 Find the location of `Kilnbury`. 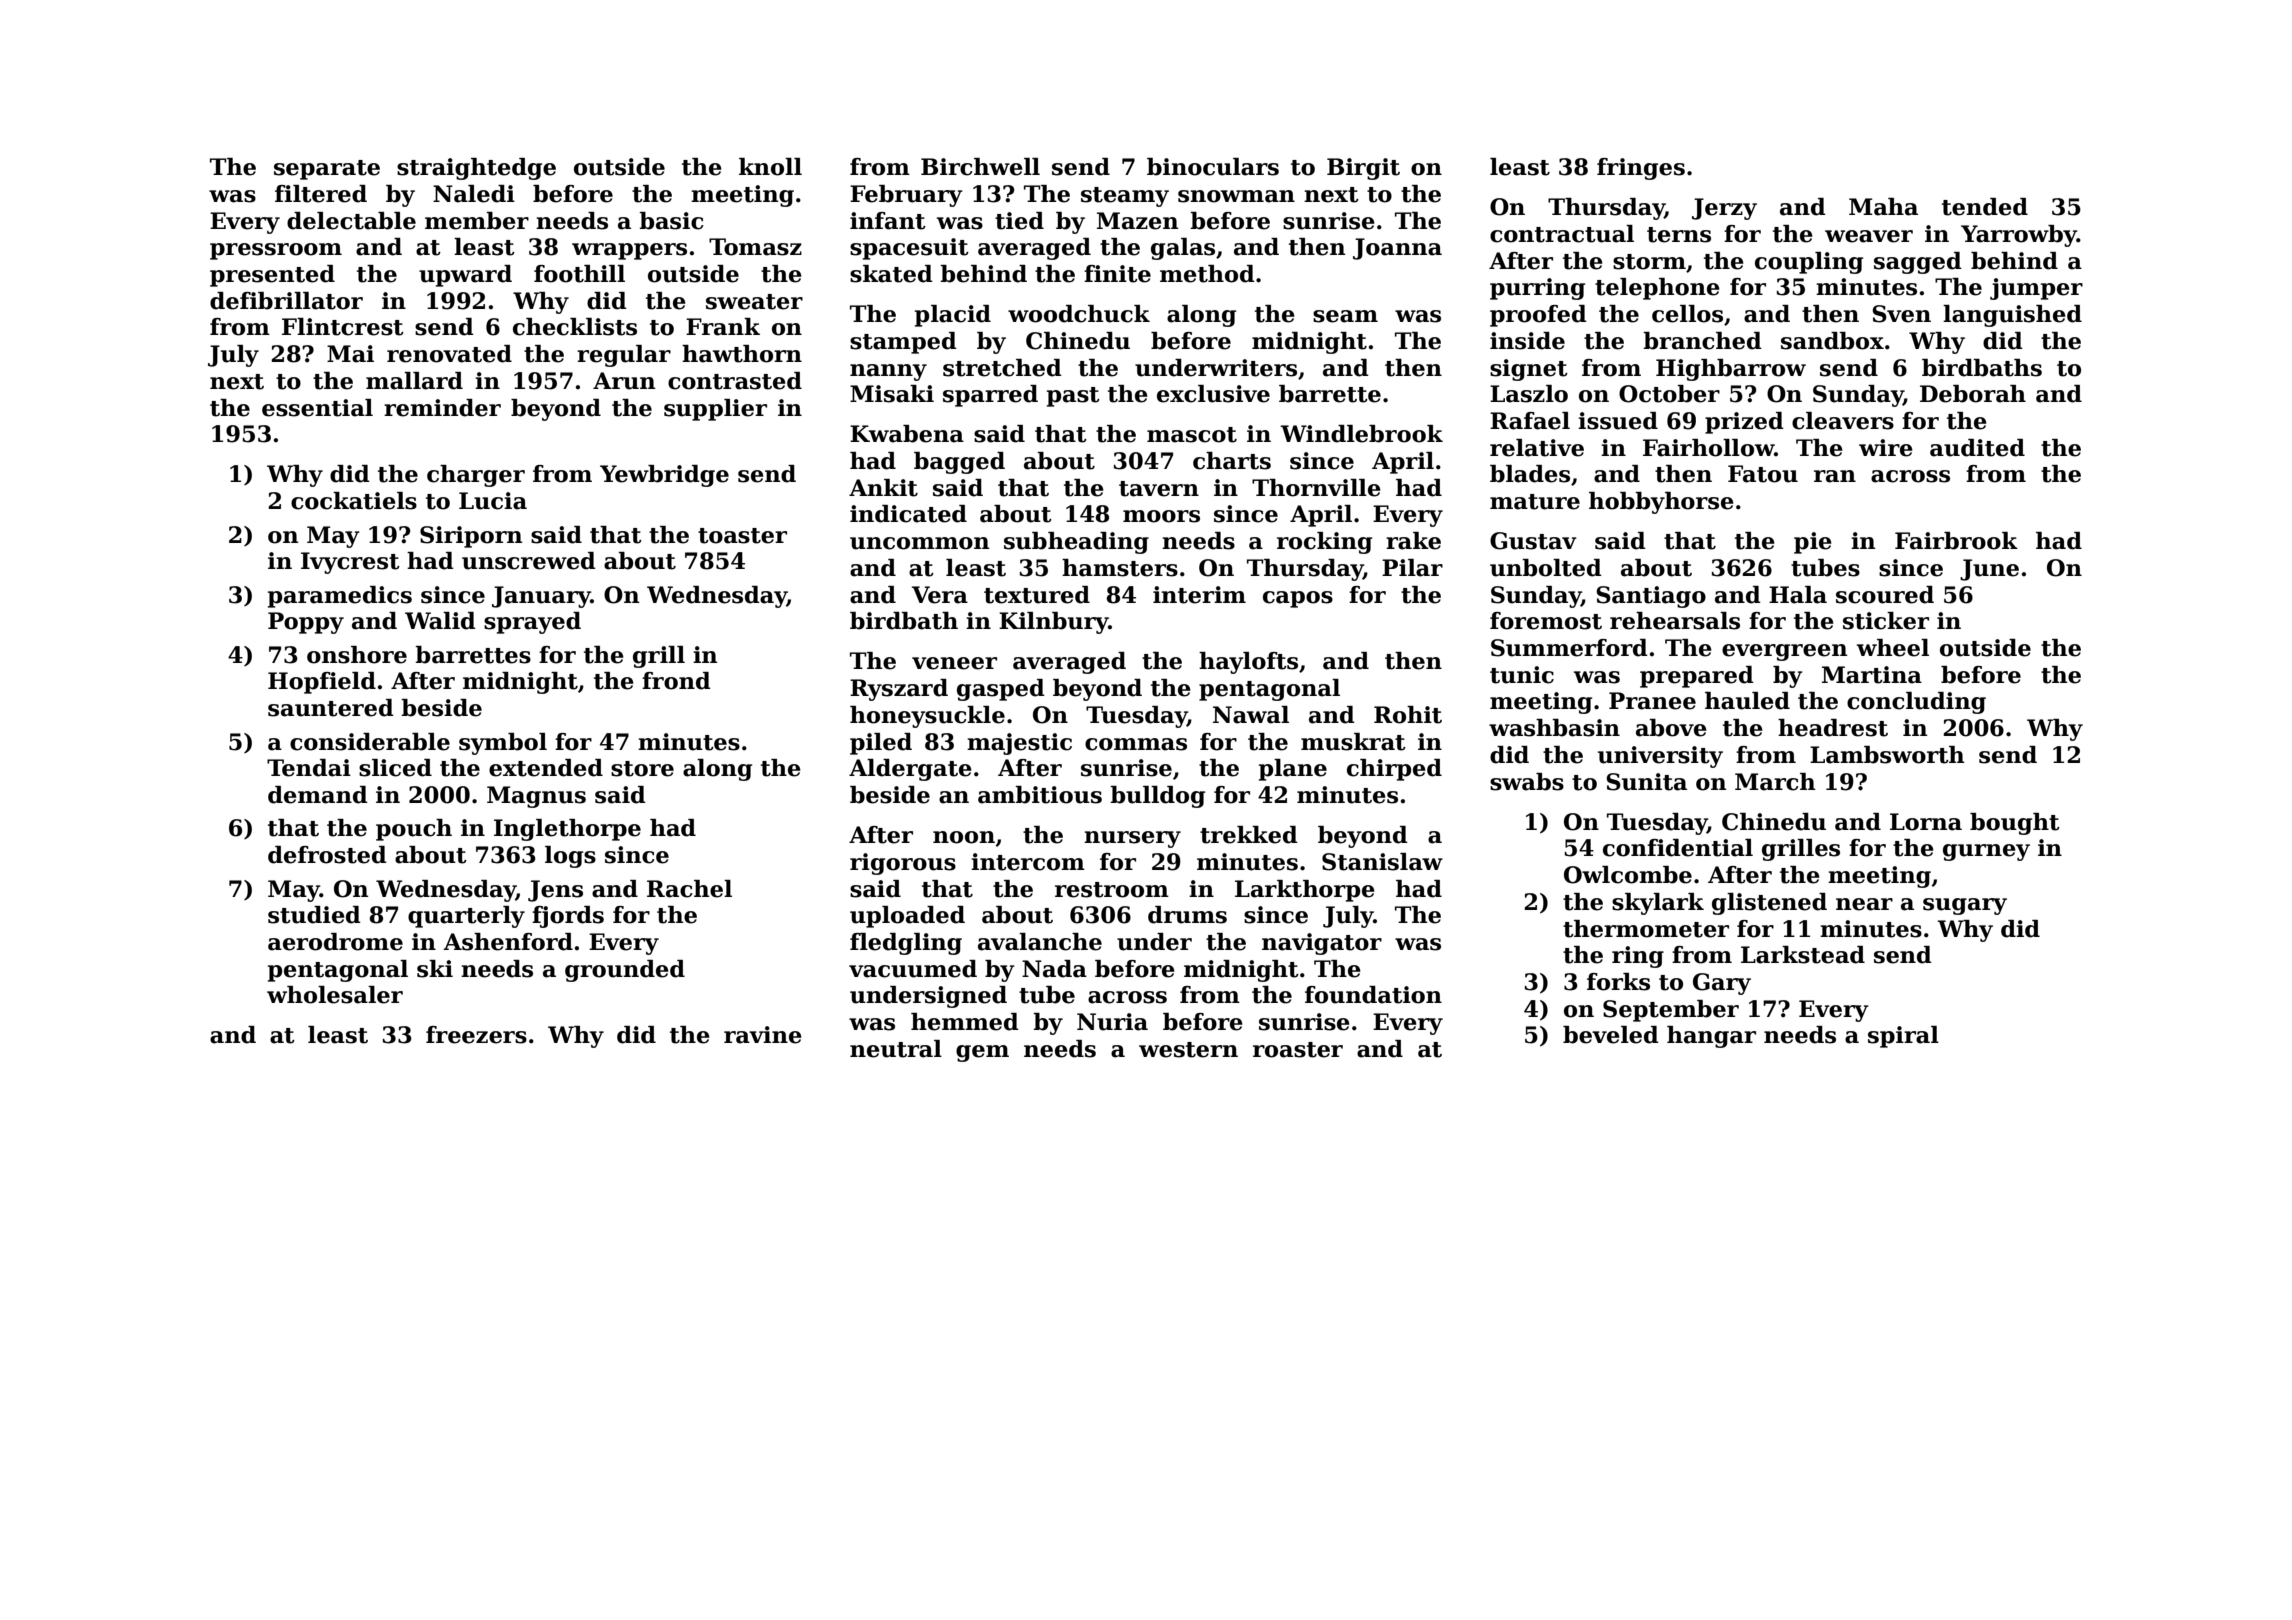

Kilnbury is located at coordinates (1054, 623).
